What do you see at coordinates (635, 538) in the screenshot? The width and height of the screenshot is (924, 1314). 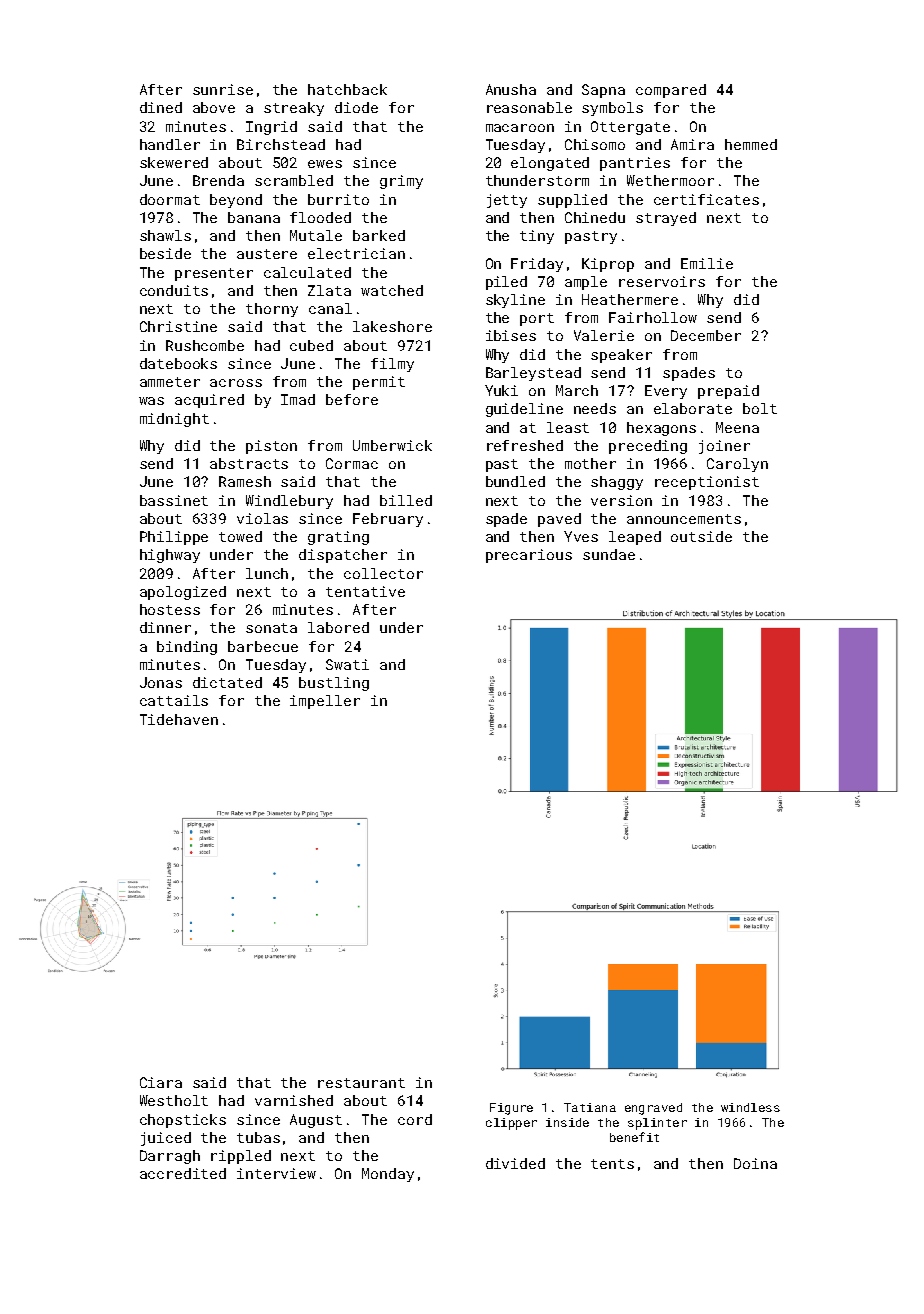 I see `leaped` at bounding box center [635, 538].
